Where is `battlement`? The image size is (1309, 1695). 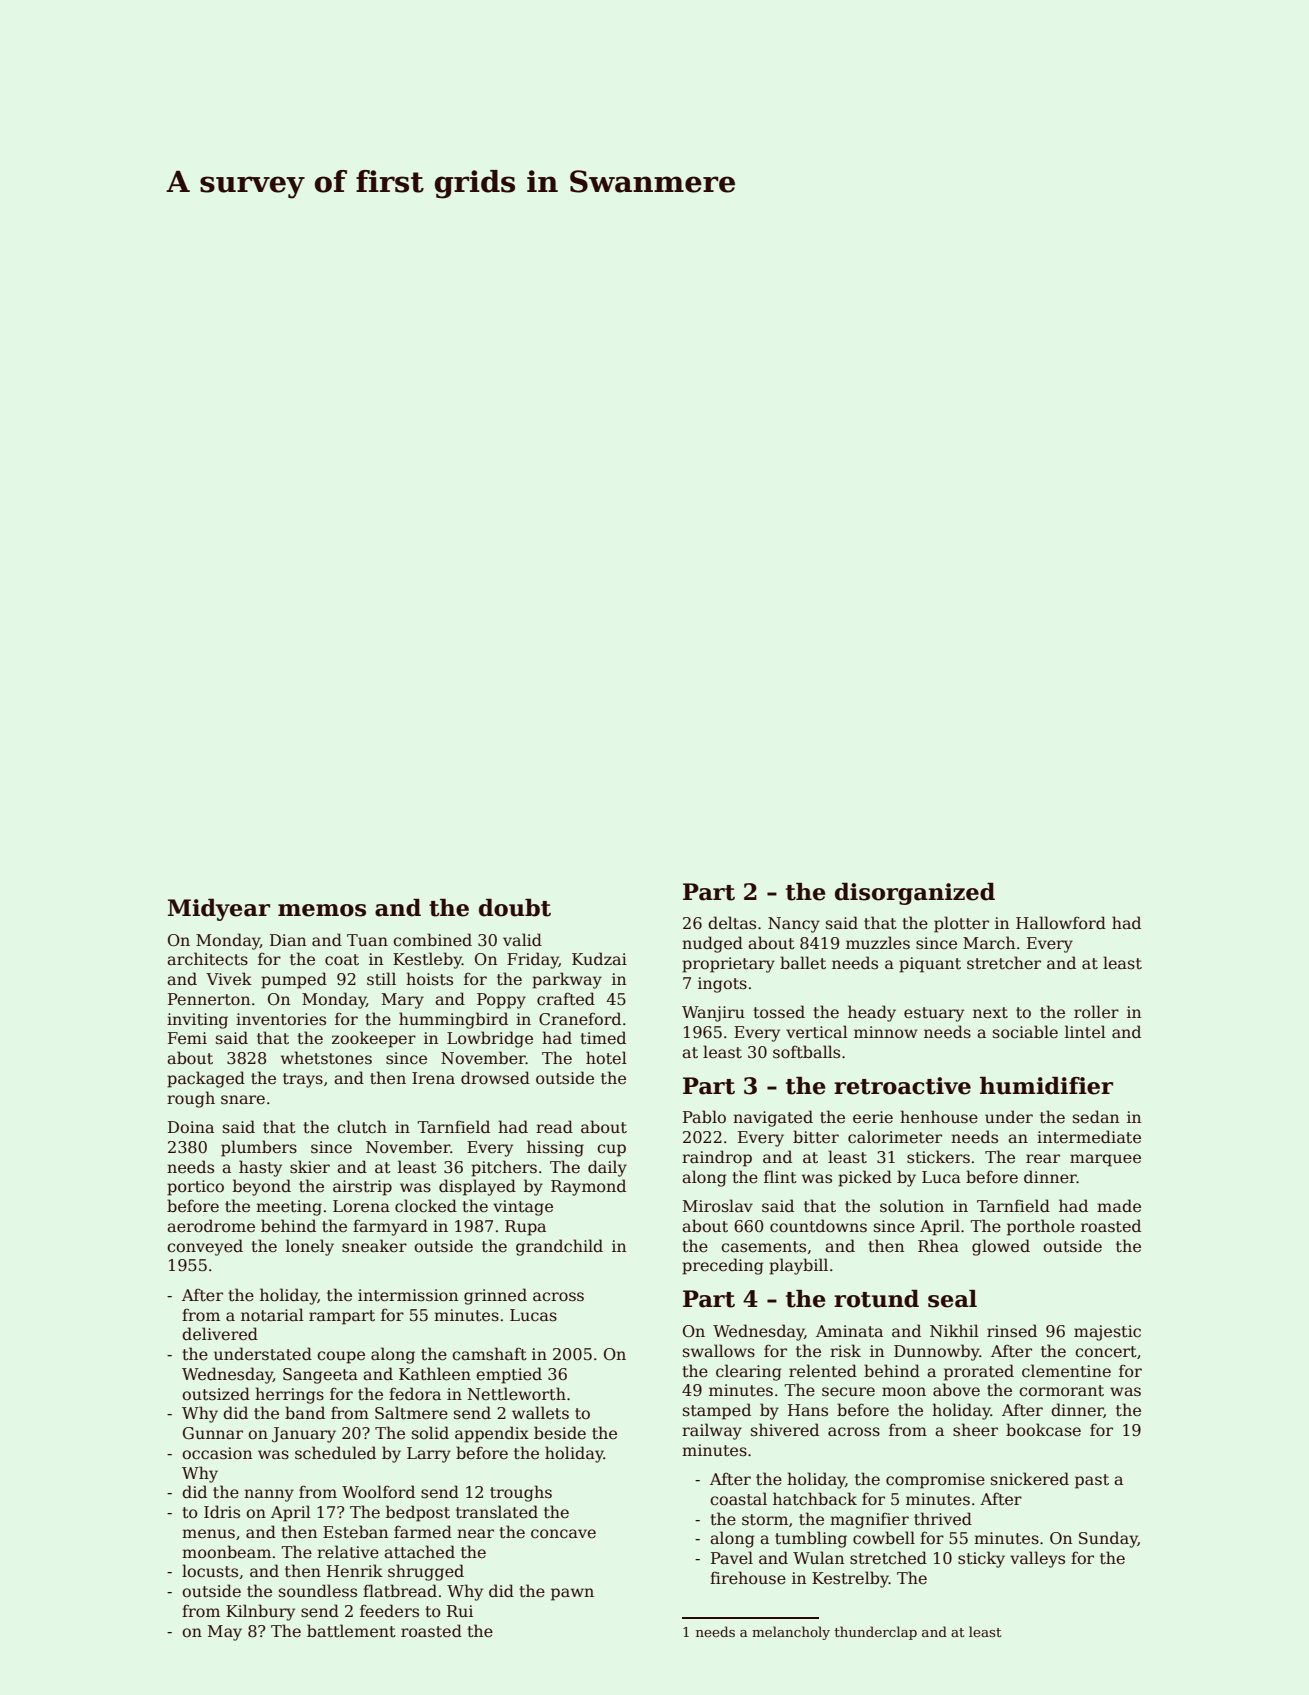
battlement is located at coordinates (351, 1631).
